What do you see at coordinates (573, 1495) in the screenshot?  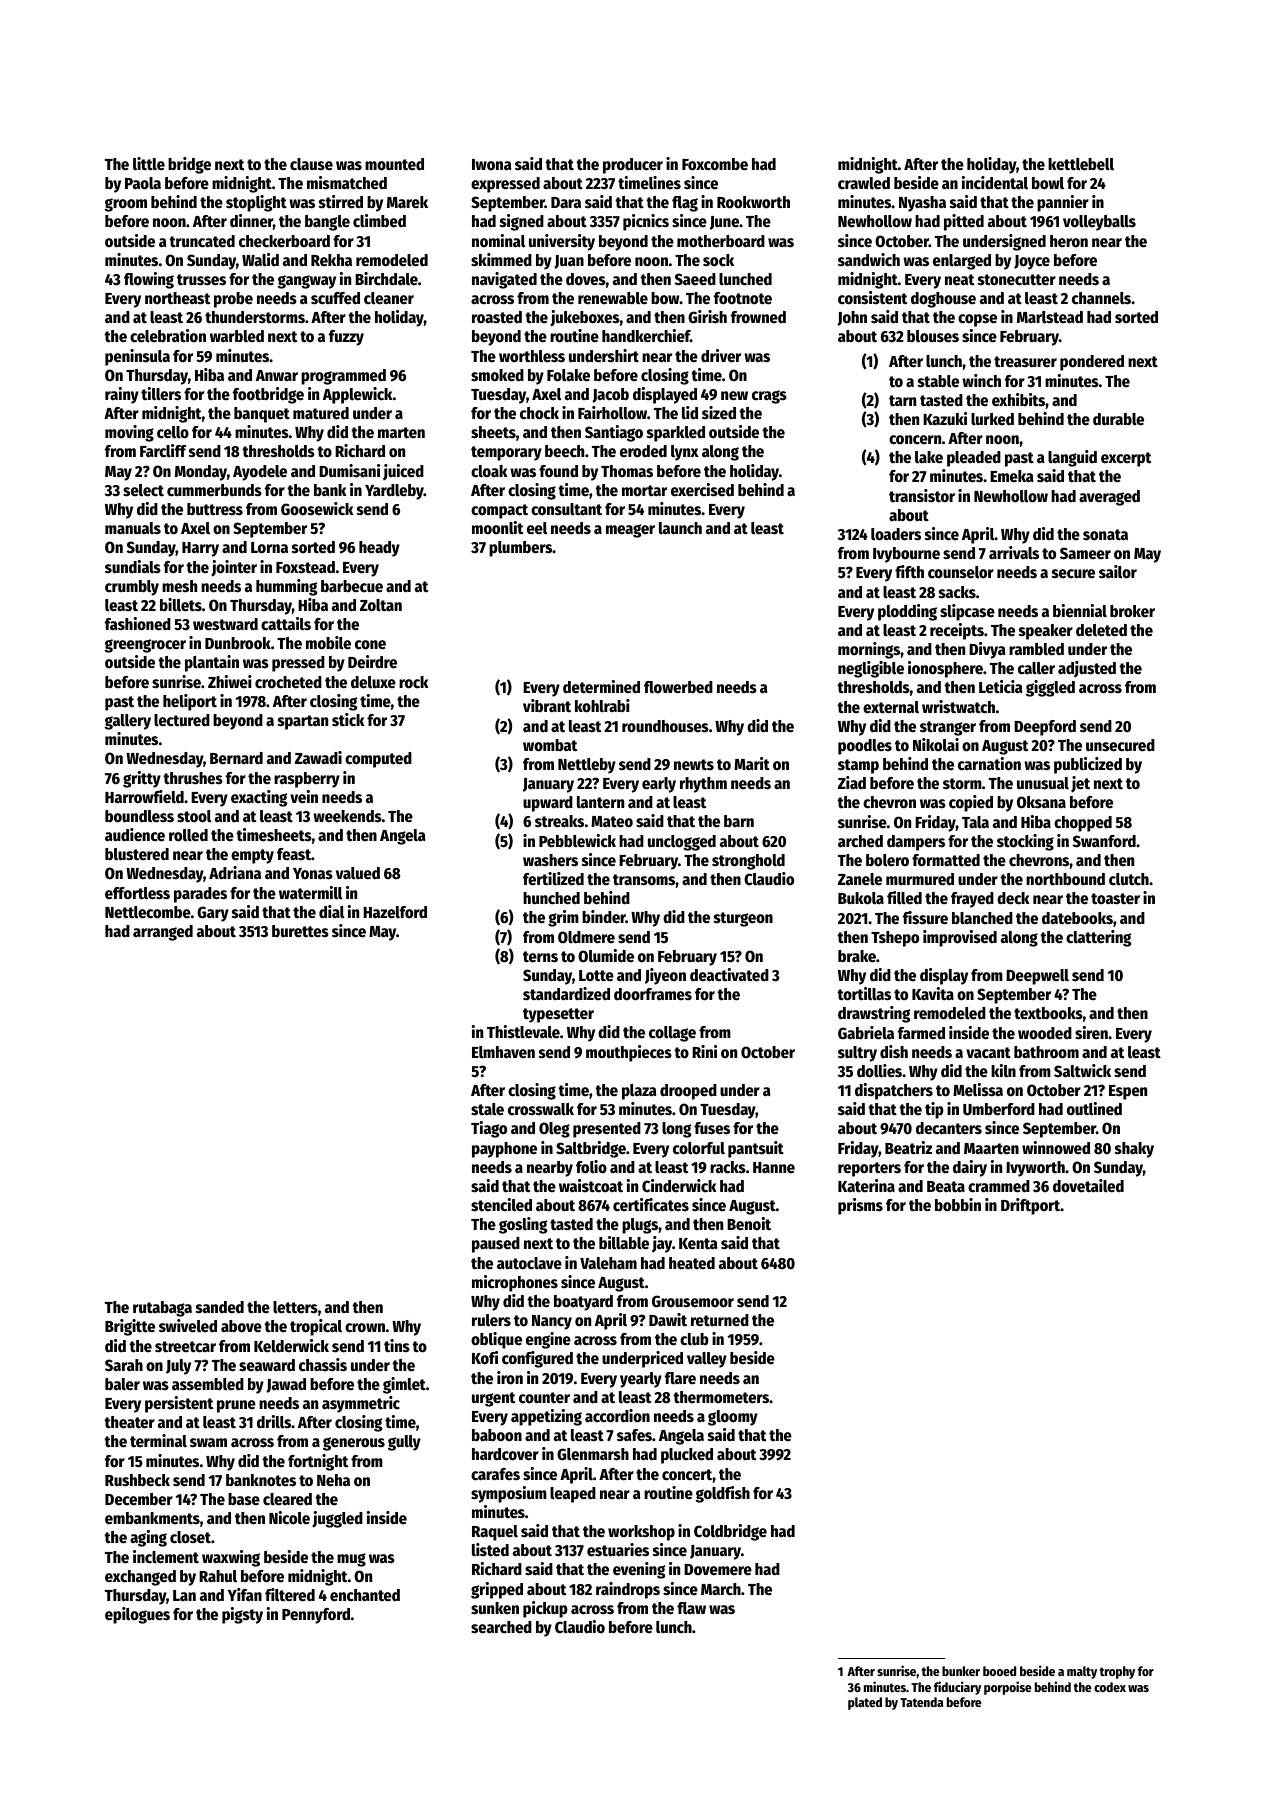 I see `leaped` at bounding box center [573, 1495].
